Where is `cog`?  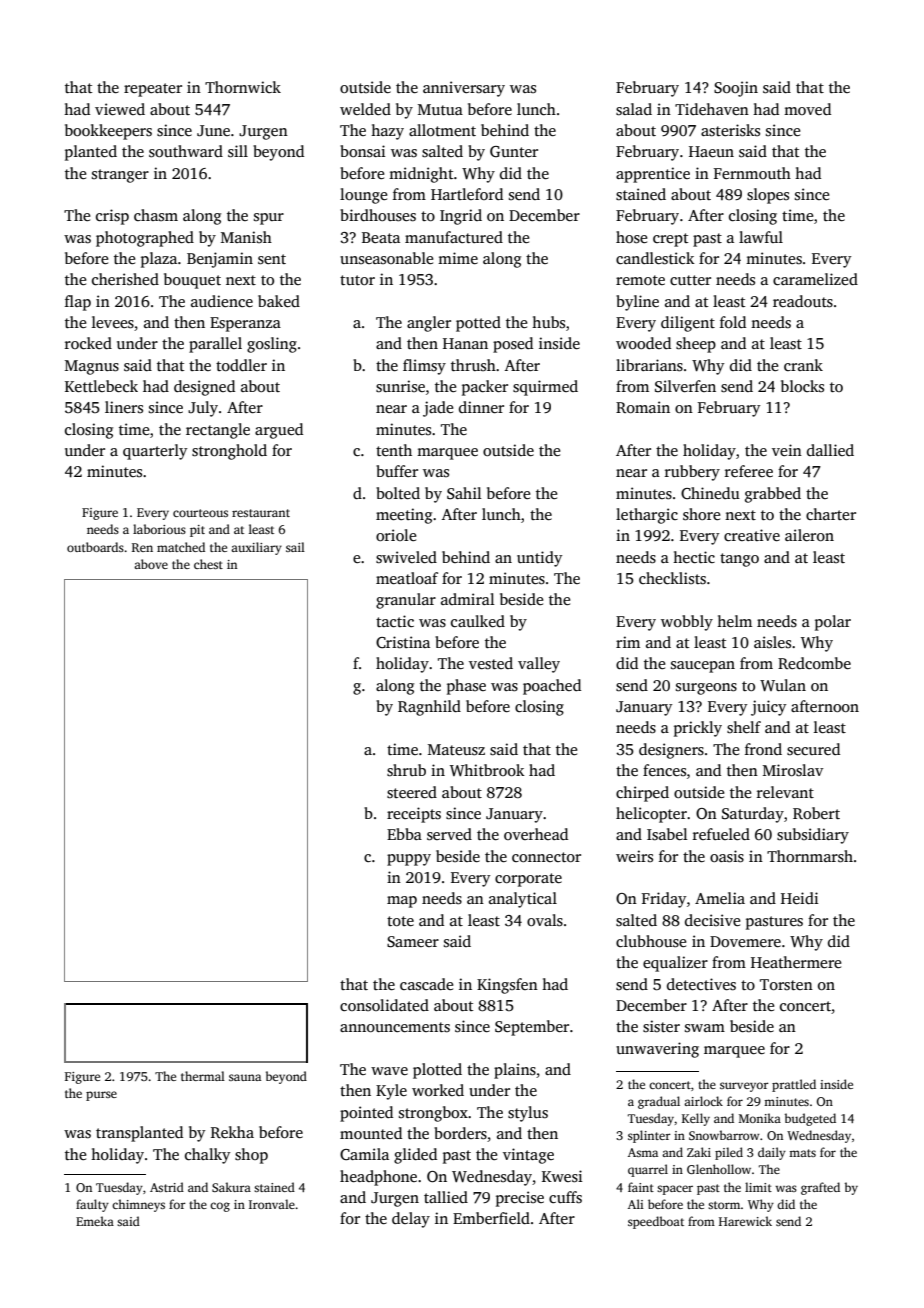
cog is located at coordinates (220, 1207).
